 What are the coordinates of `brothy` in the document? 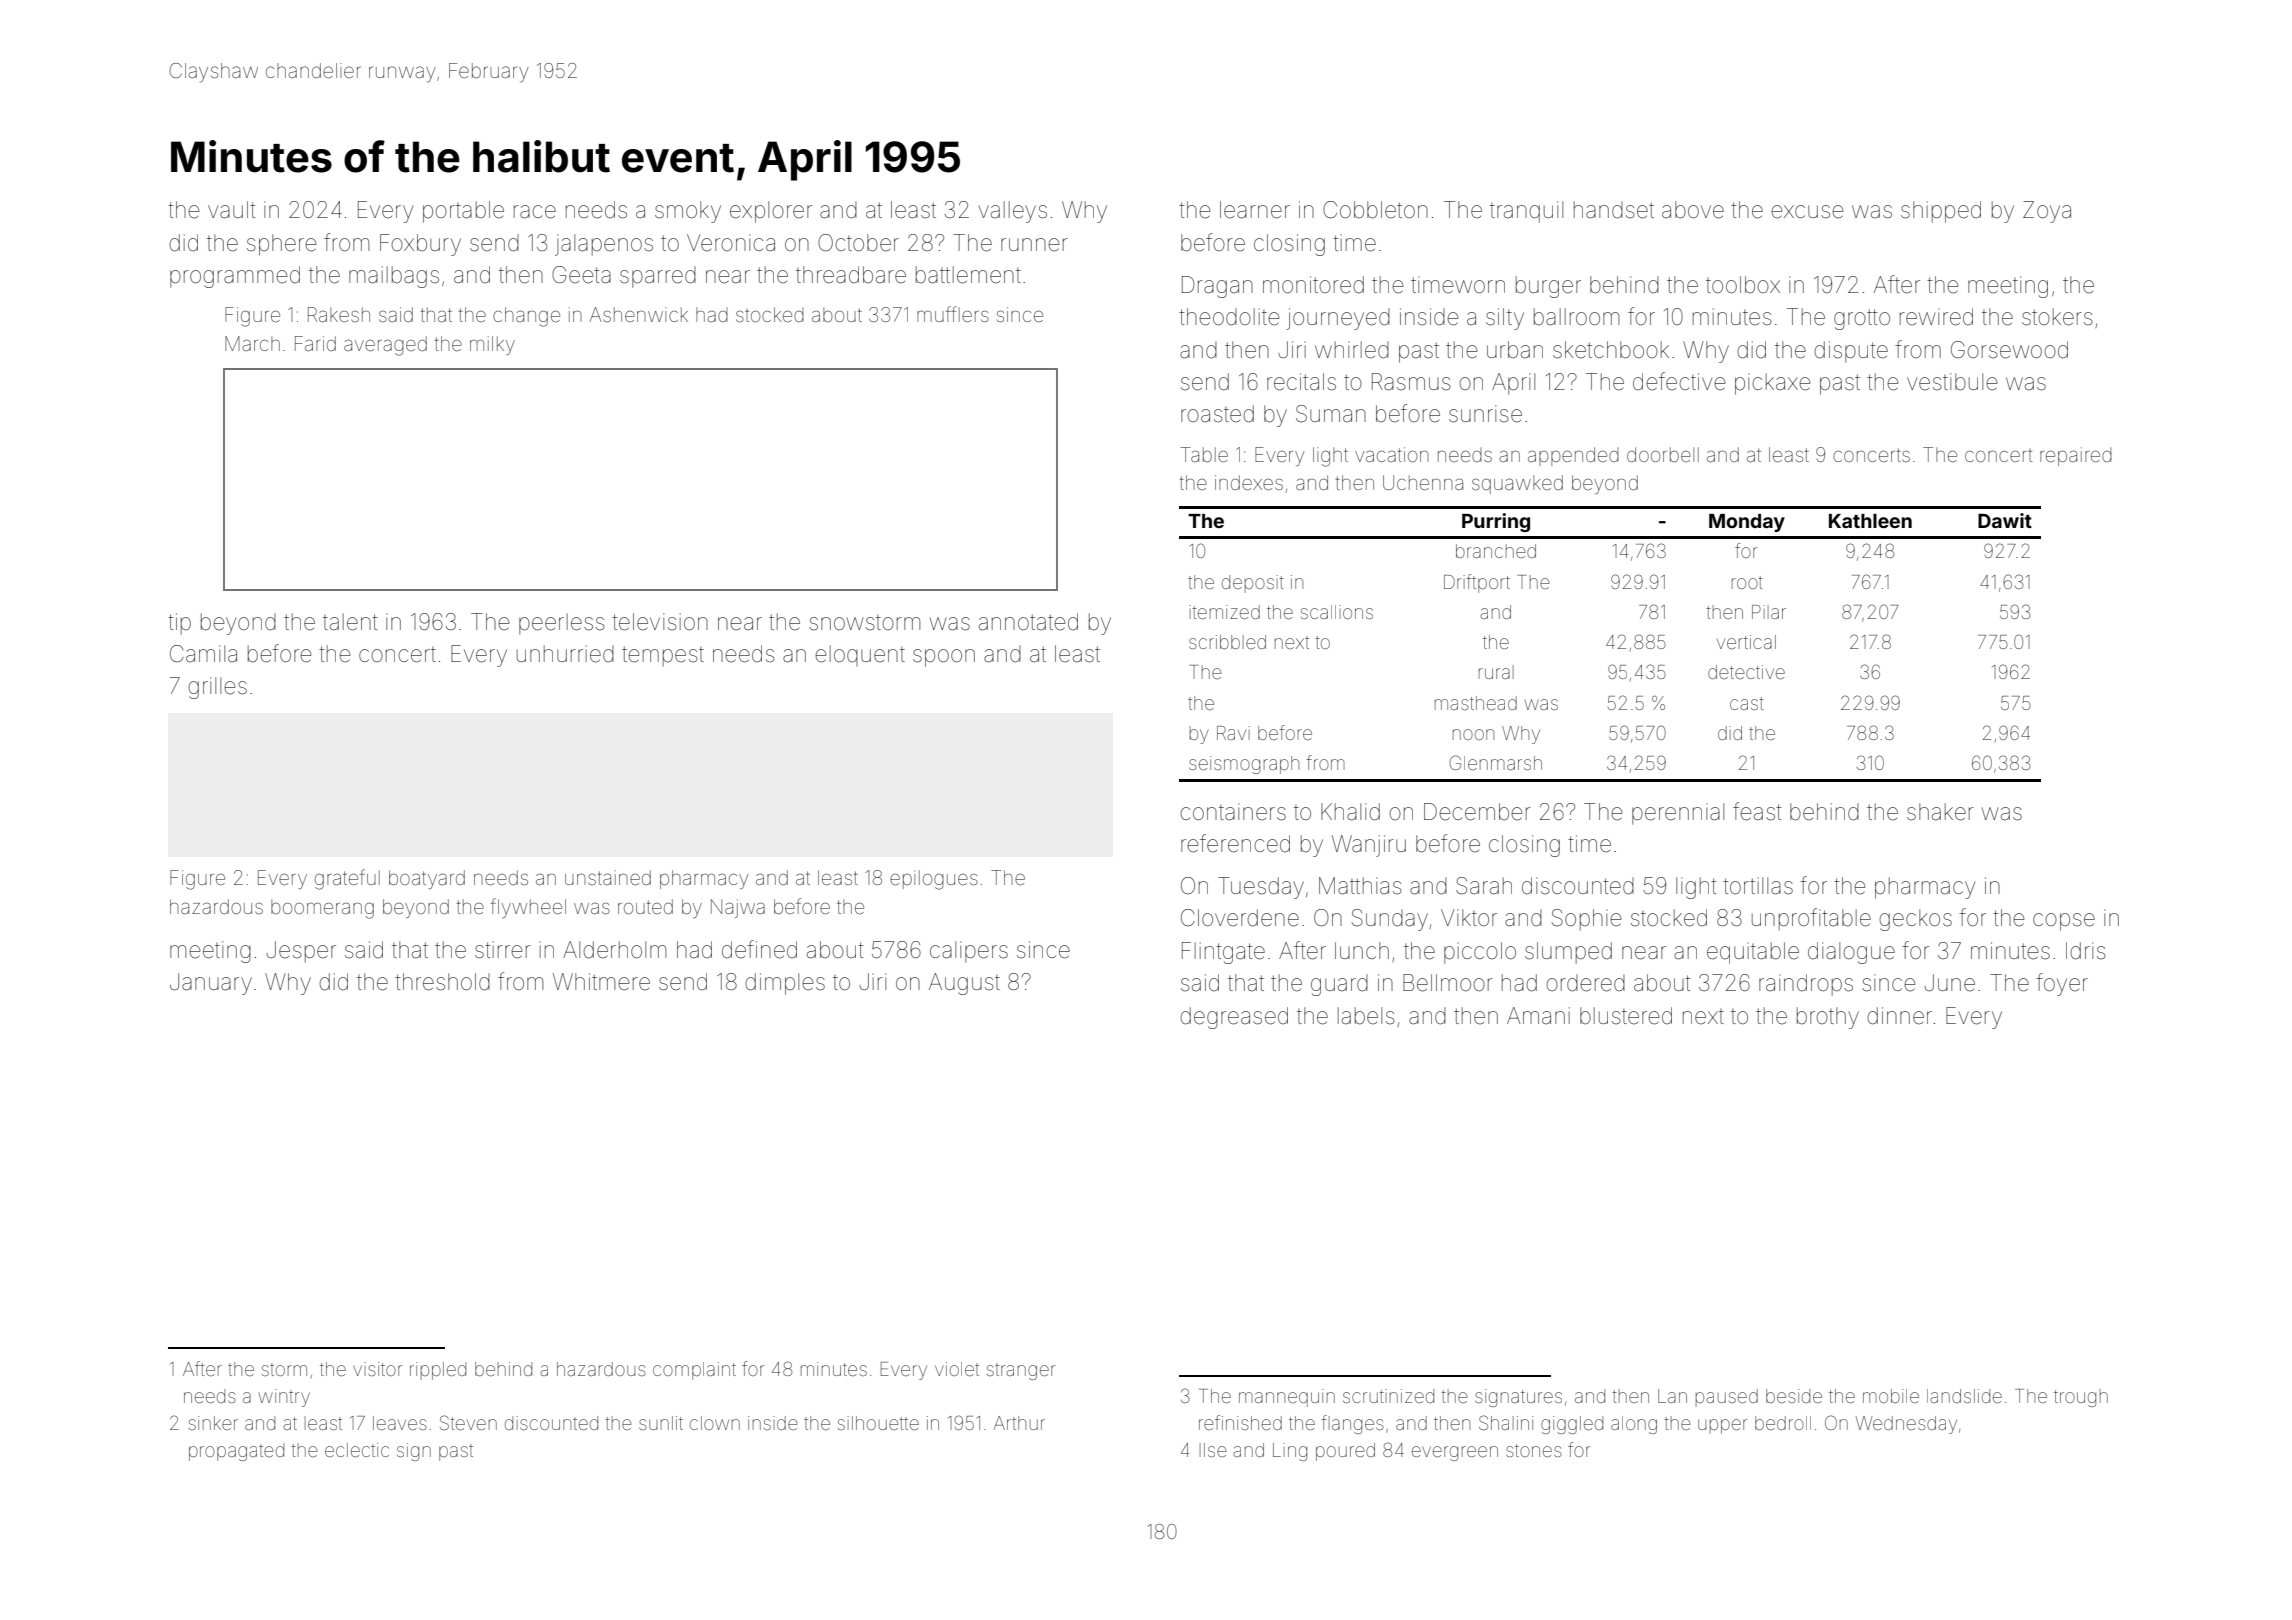 It's located at (1828, 1018).
